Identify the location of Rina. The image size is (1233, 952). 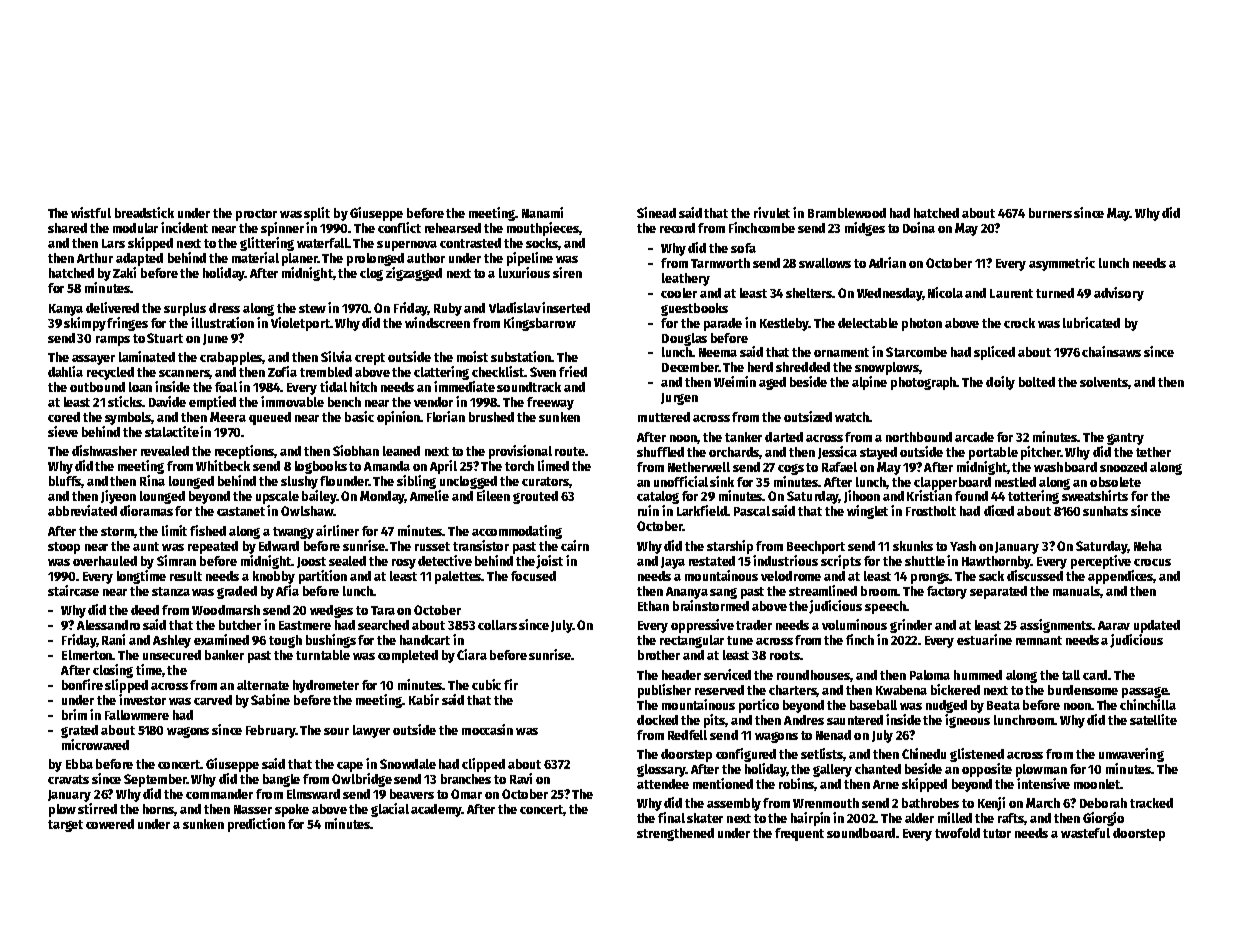
(152, 480).
